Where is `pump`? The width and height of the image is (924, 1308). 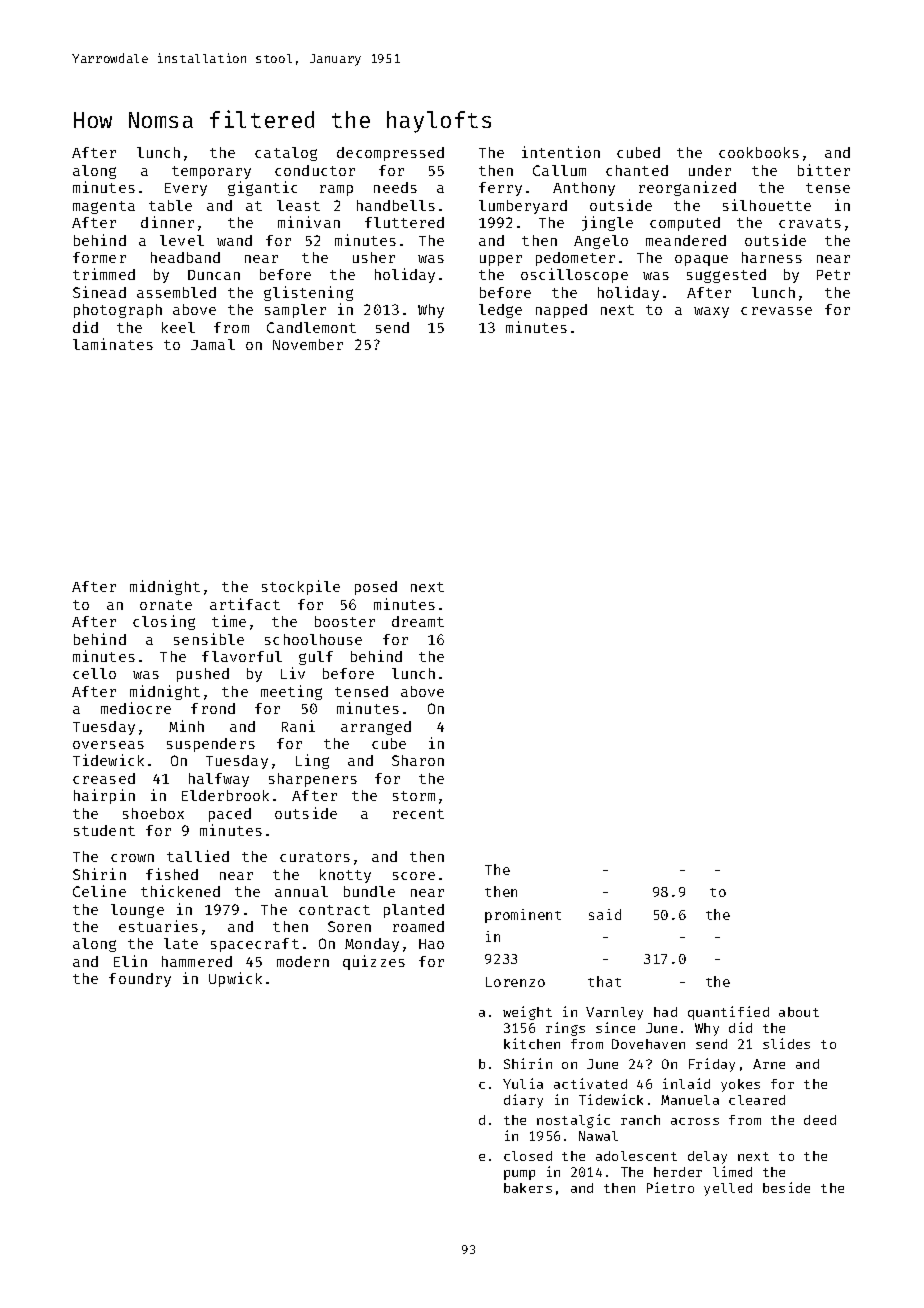 pump is located at coordinates (519, 1175).
